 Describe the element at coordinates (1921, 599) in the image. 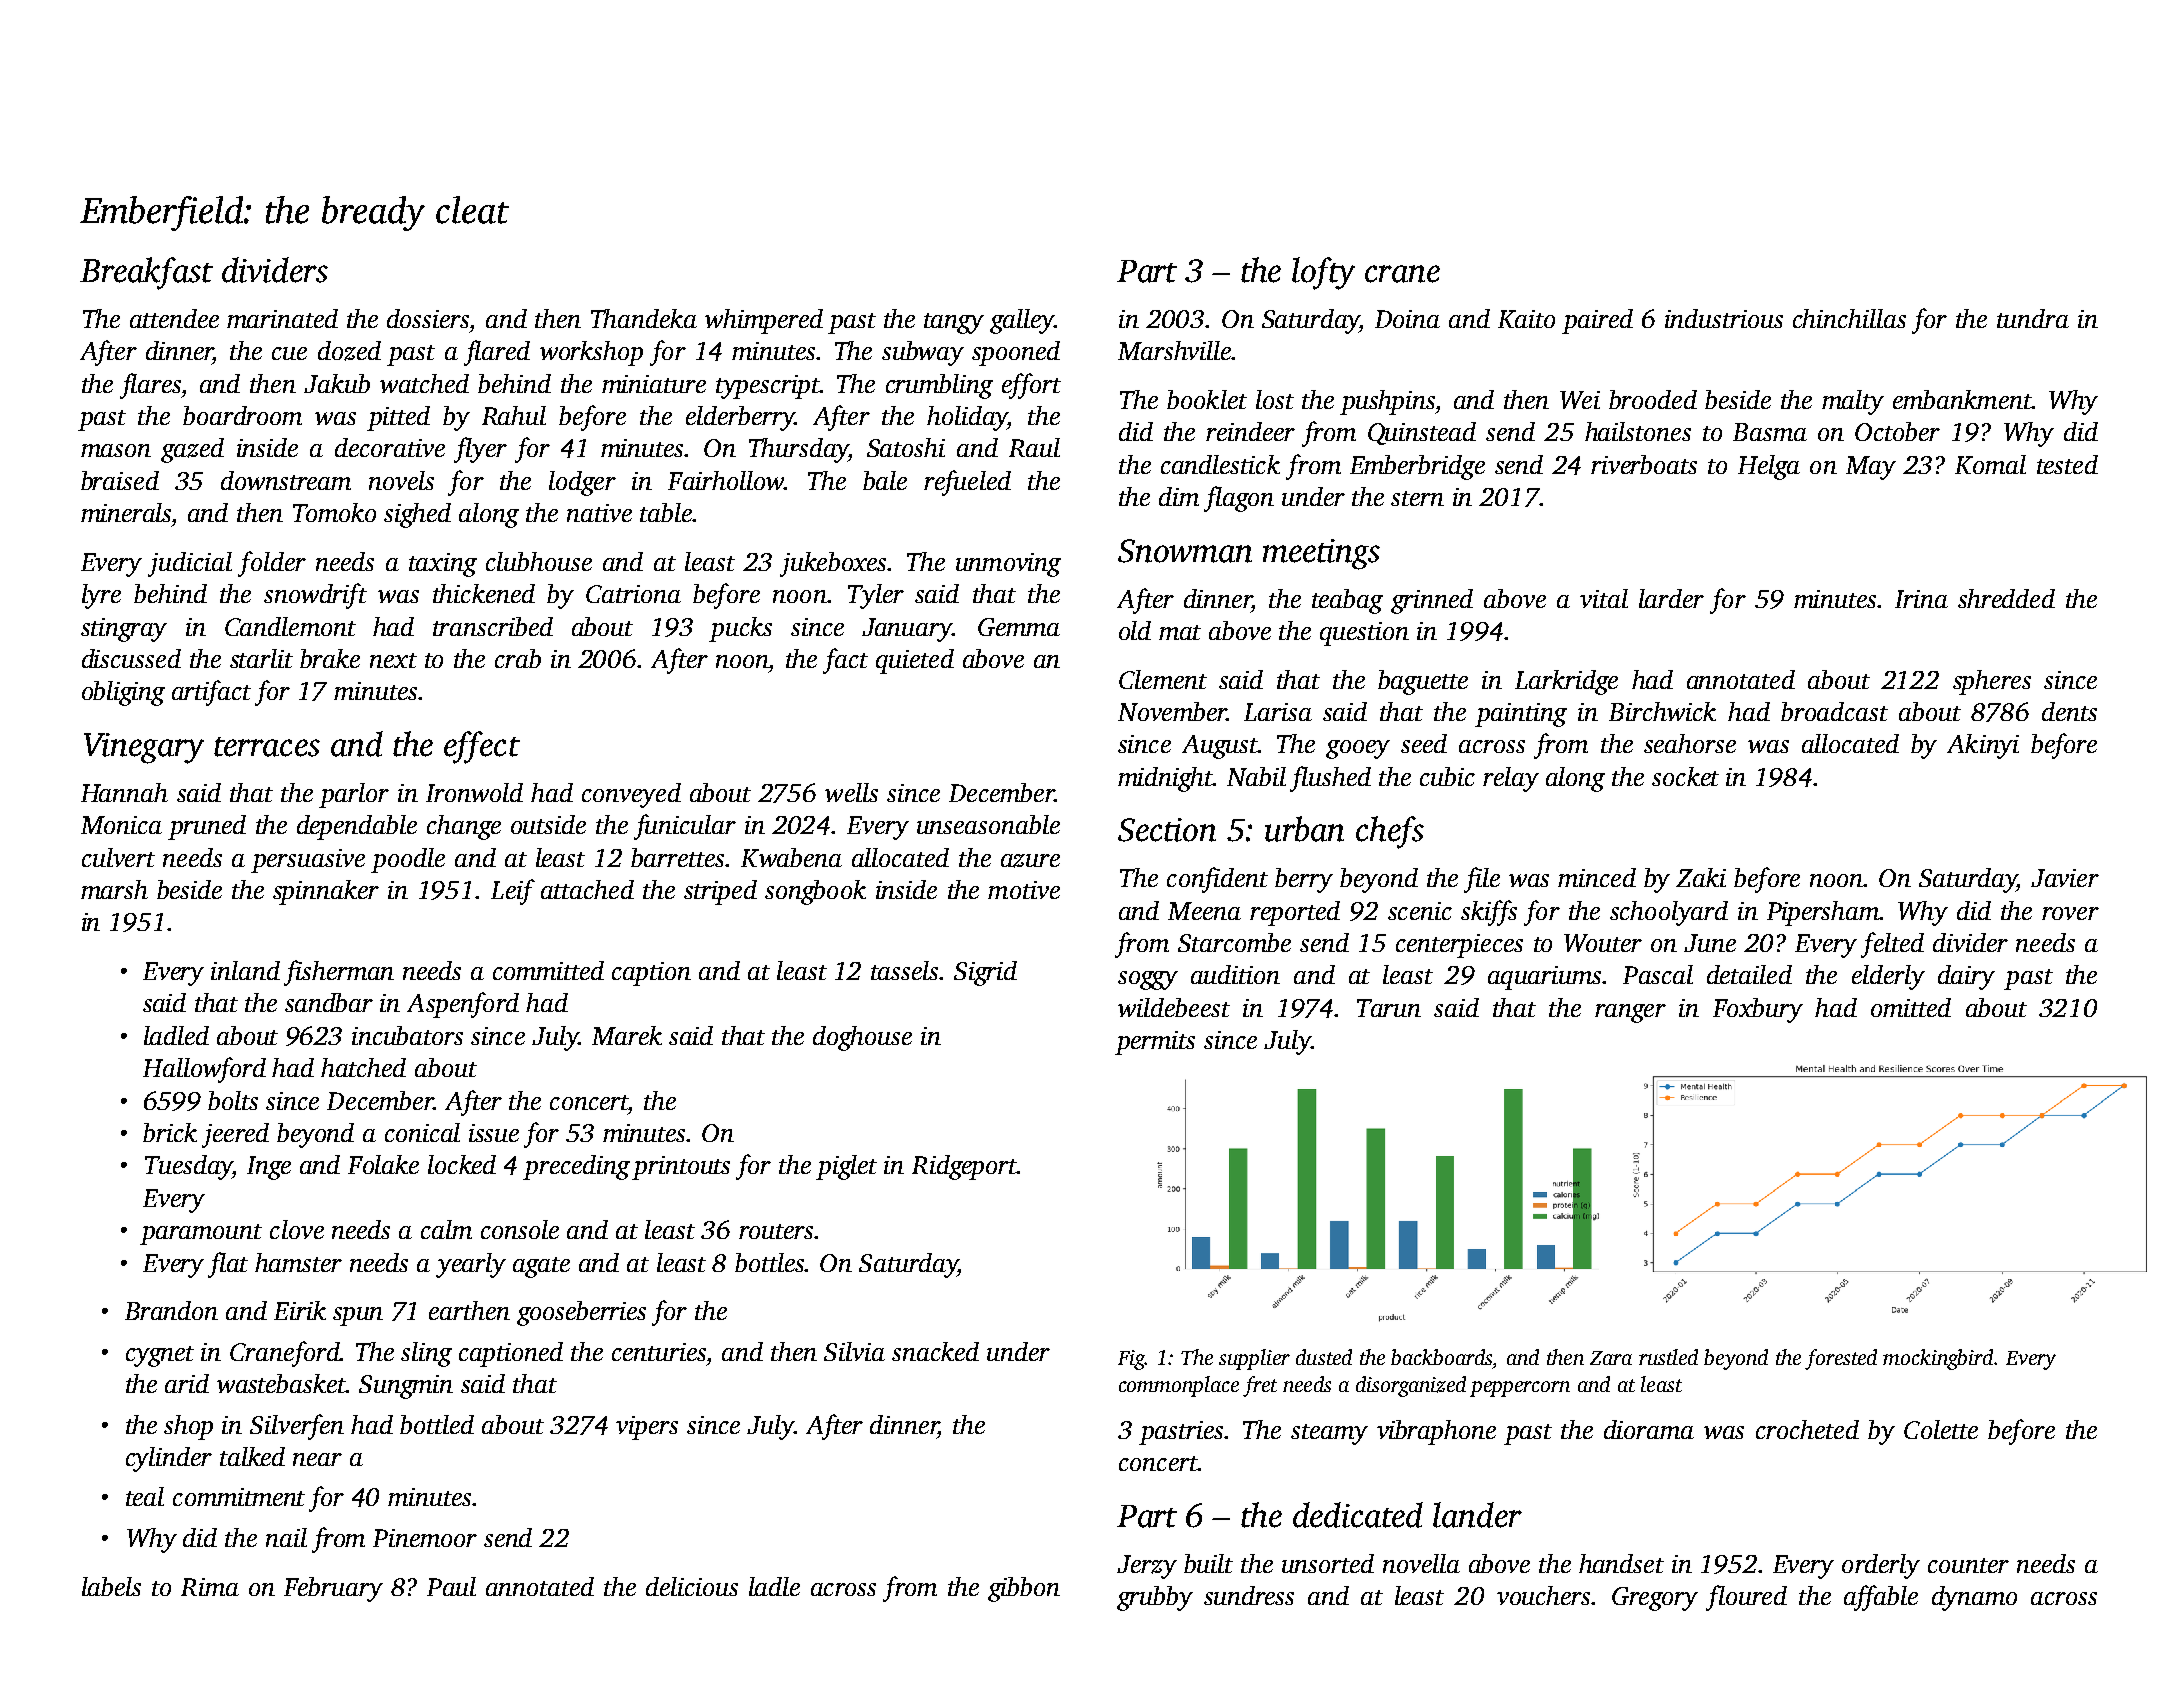

I see `Irina` at that location.
